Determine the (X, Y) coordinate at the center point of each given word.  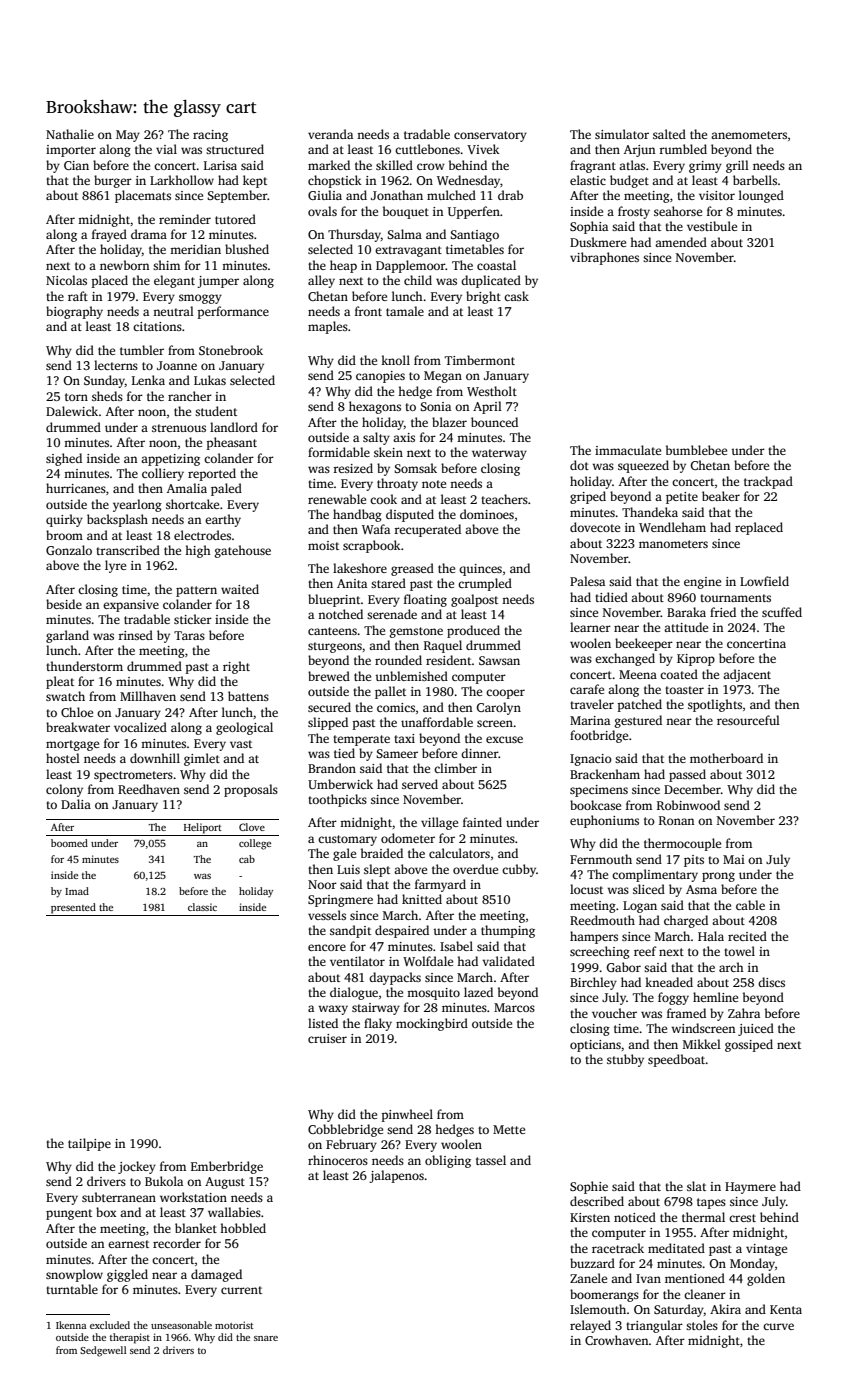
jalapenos (396, 1176)
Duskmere (598, 242)
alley (321, 281)
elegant (174, 281)
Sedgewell (103, 1351)
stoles (702, 1325)
